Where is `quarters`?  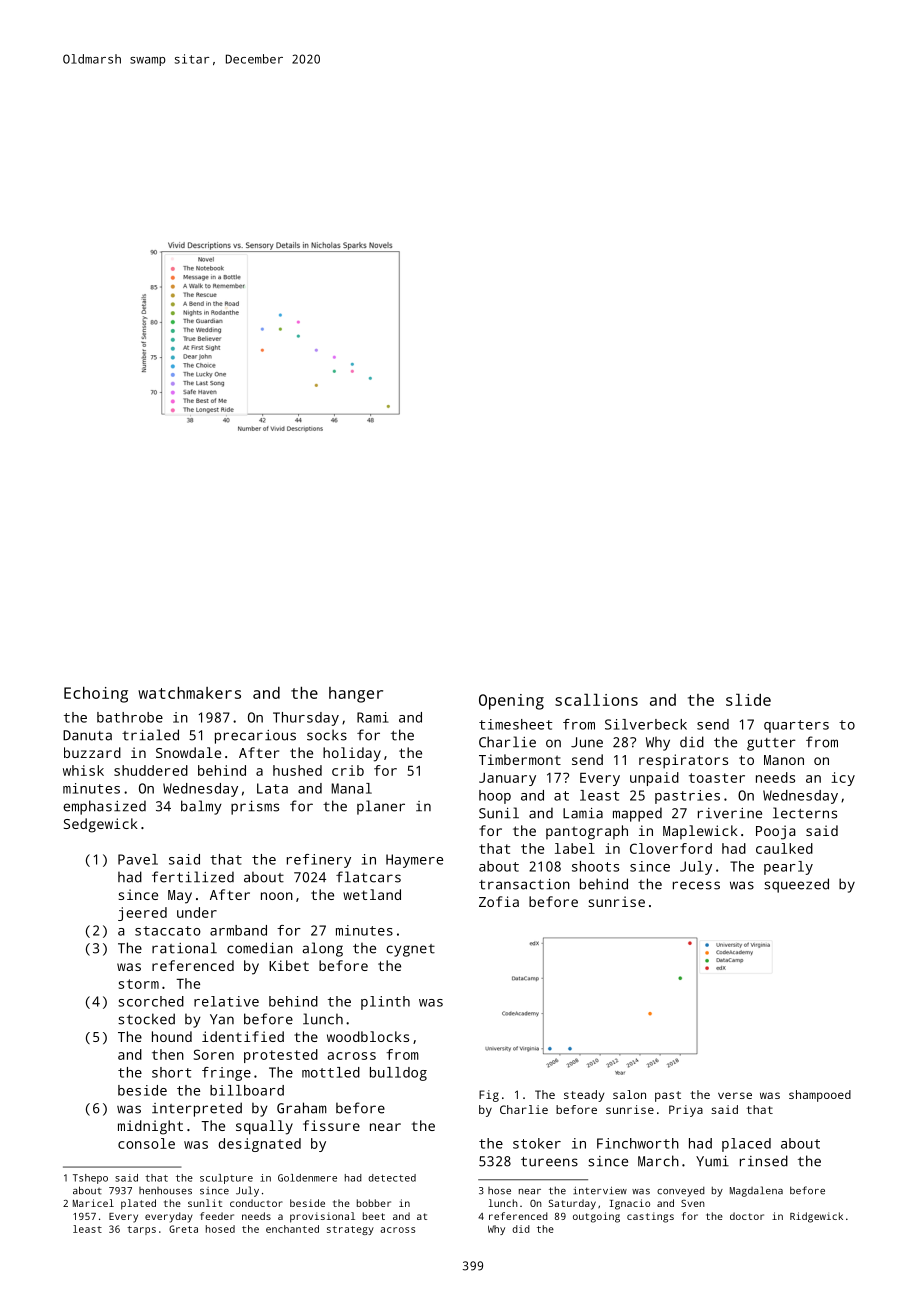
quarters is located at coordinates (796, 726).
